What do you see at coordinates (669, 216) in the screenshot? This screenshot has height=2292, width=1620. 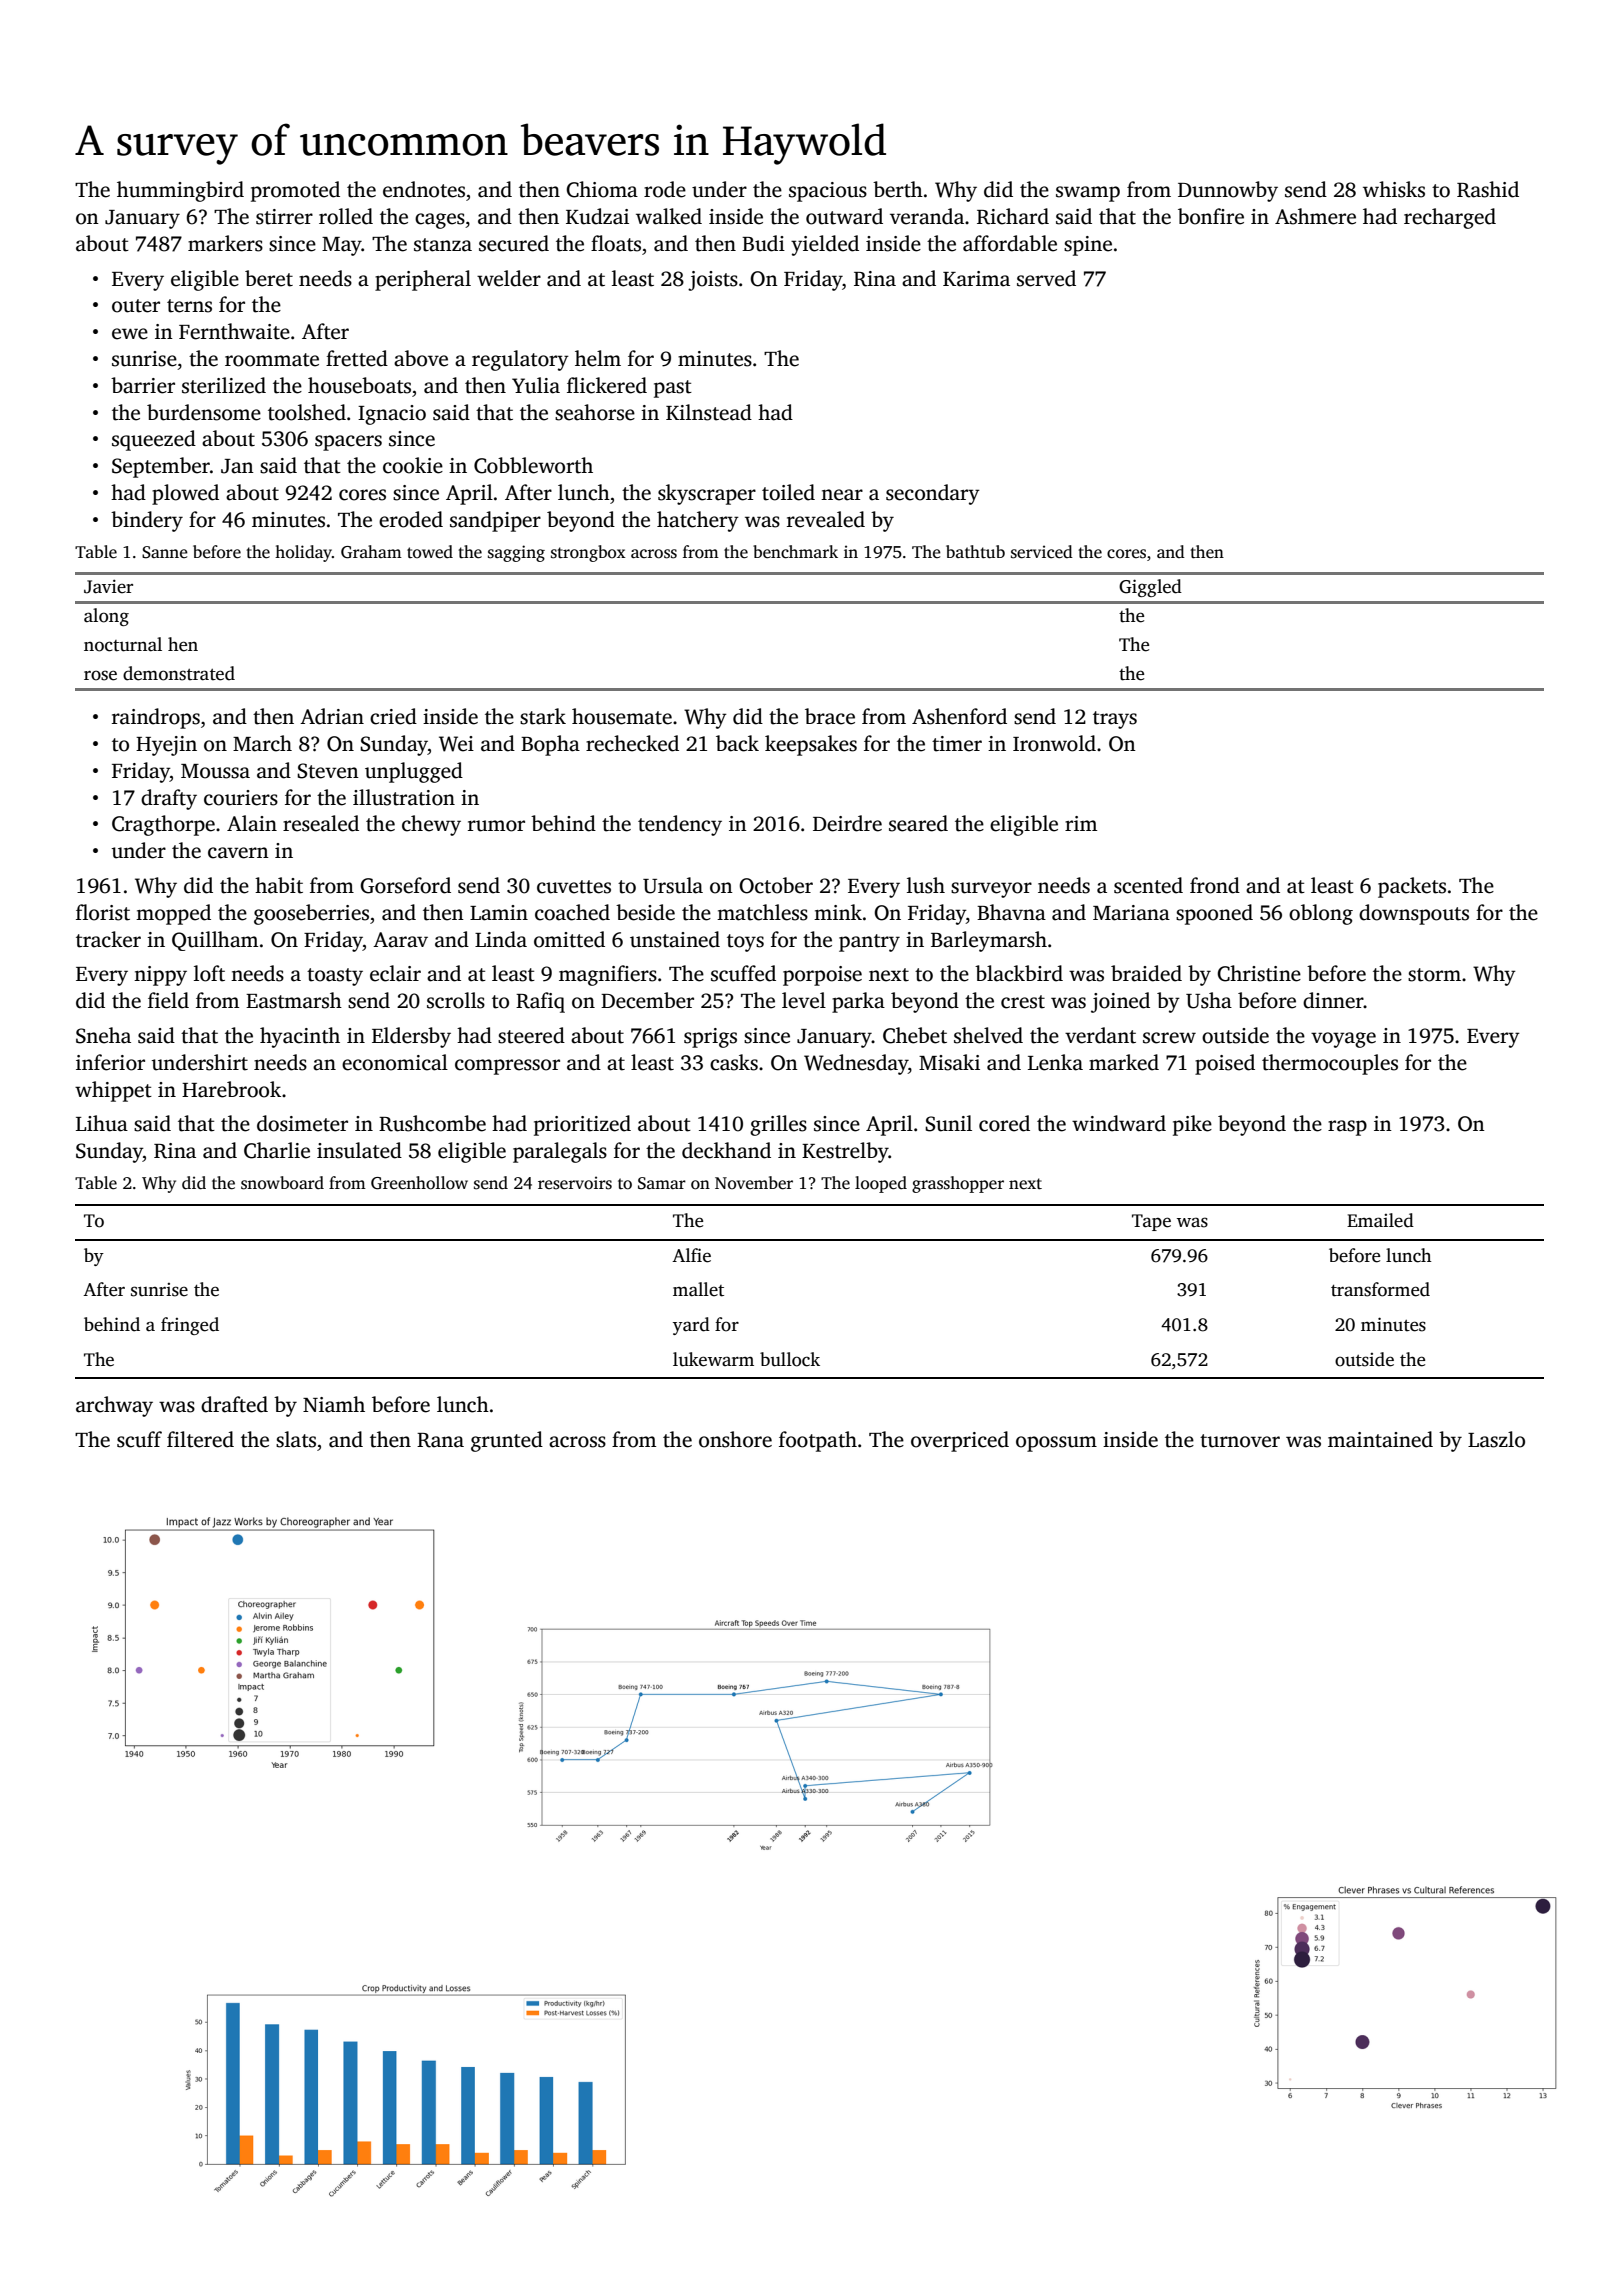 I see `walked` at bounding box center [669, 216].
